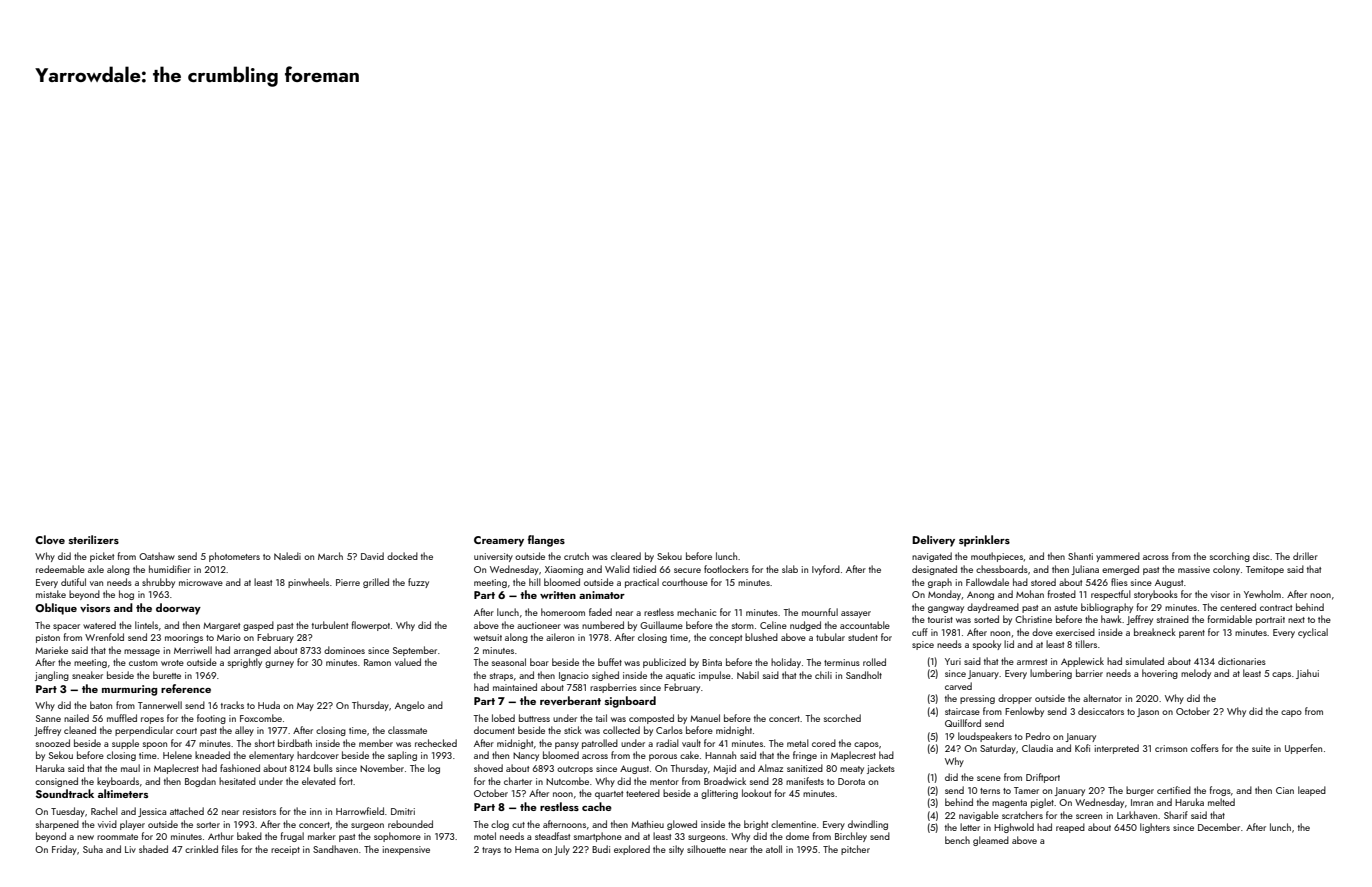 This image has height=887, width=1372. I want to click on Ramon, so click(377, 662).
